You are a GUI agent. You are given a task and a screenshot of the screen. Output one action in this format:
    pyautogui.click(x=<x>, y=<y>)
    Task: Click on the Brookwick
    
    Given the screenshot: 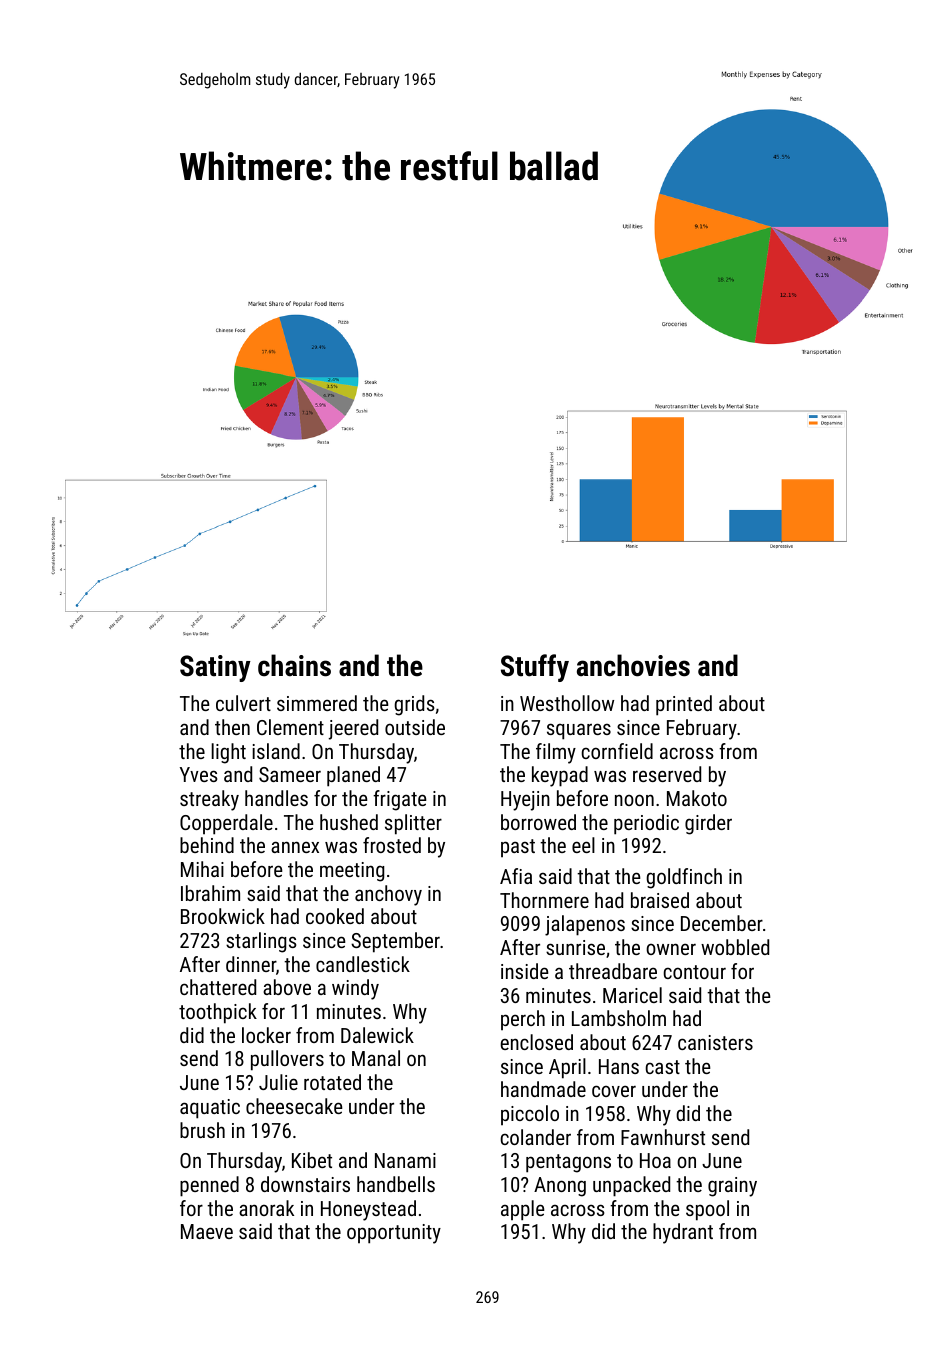 What is the action you would take?
    pyautogui.click(x=223, y=916)
